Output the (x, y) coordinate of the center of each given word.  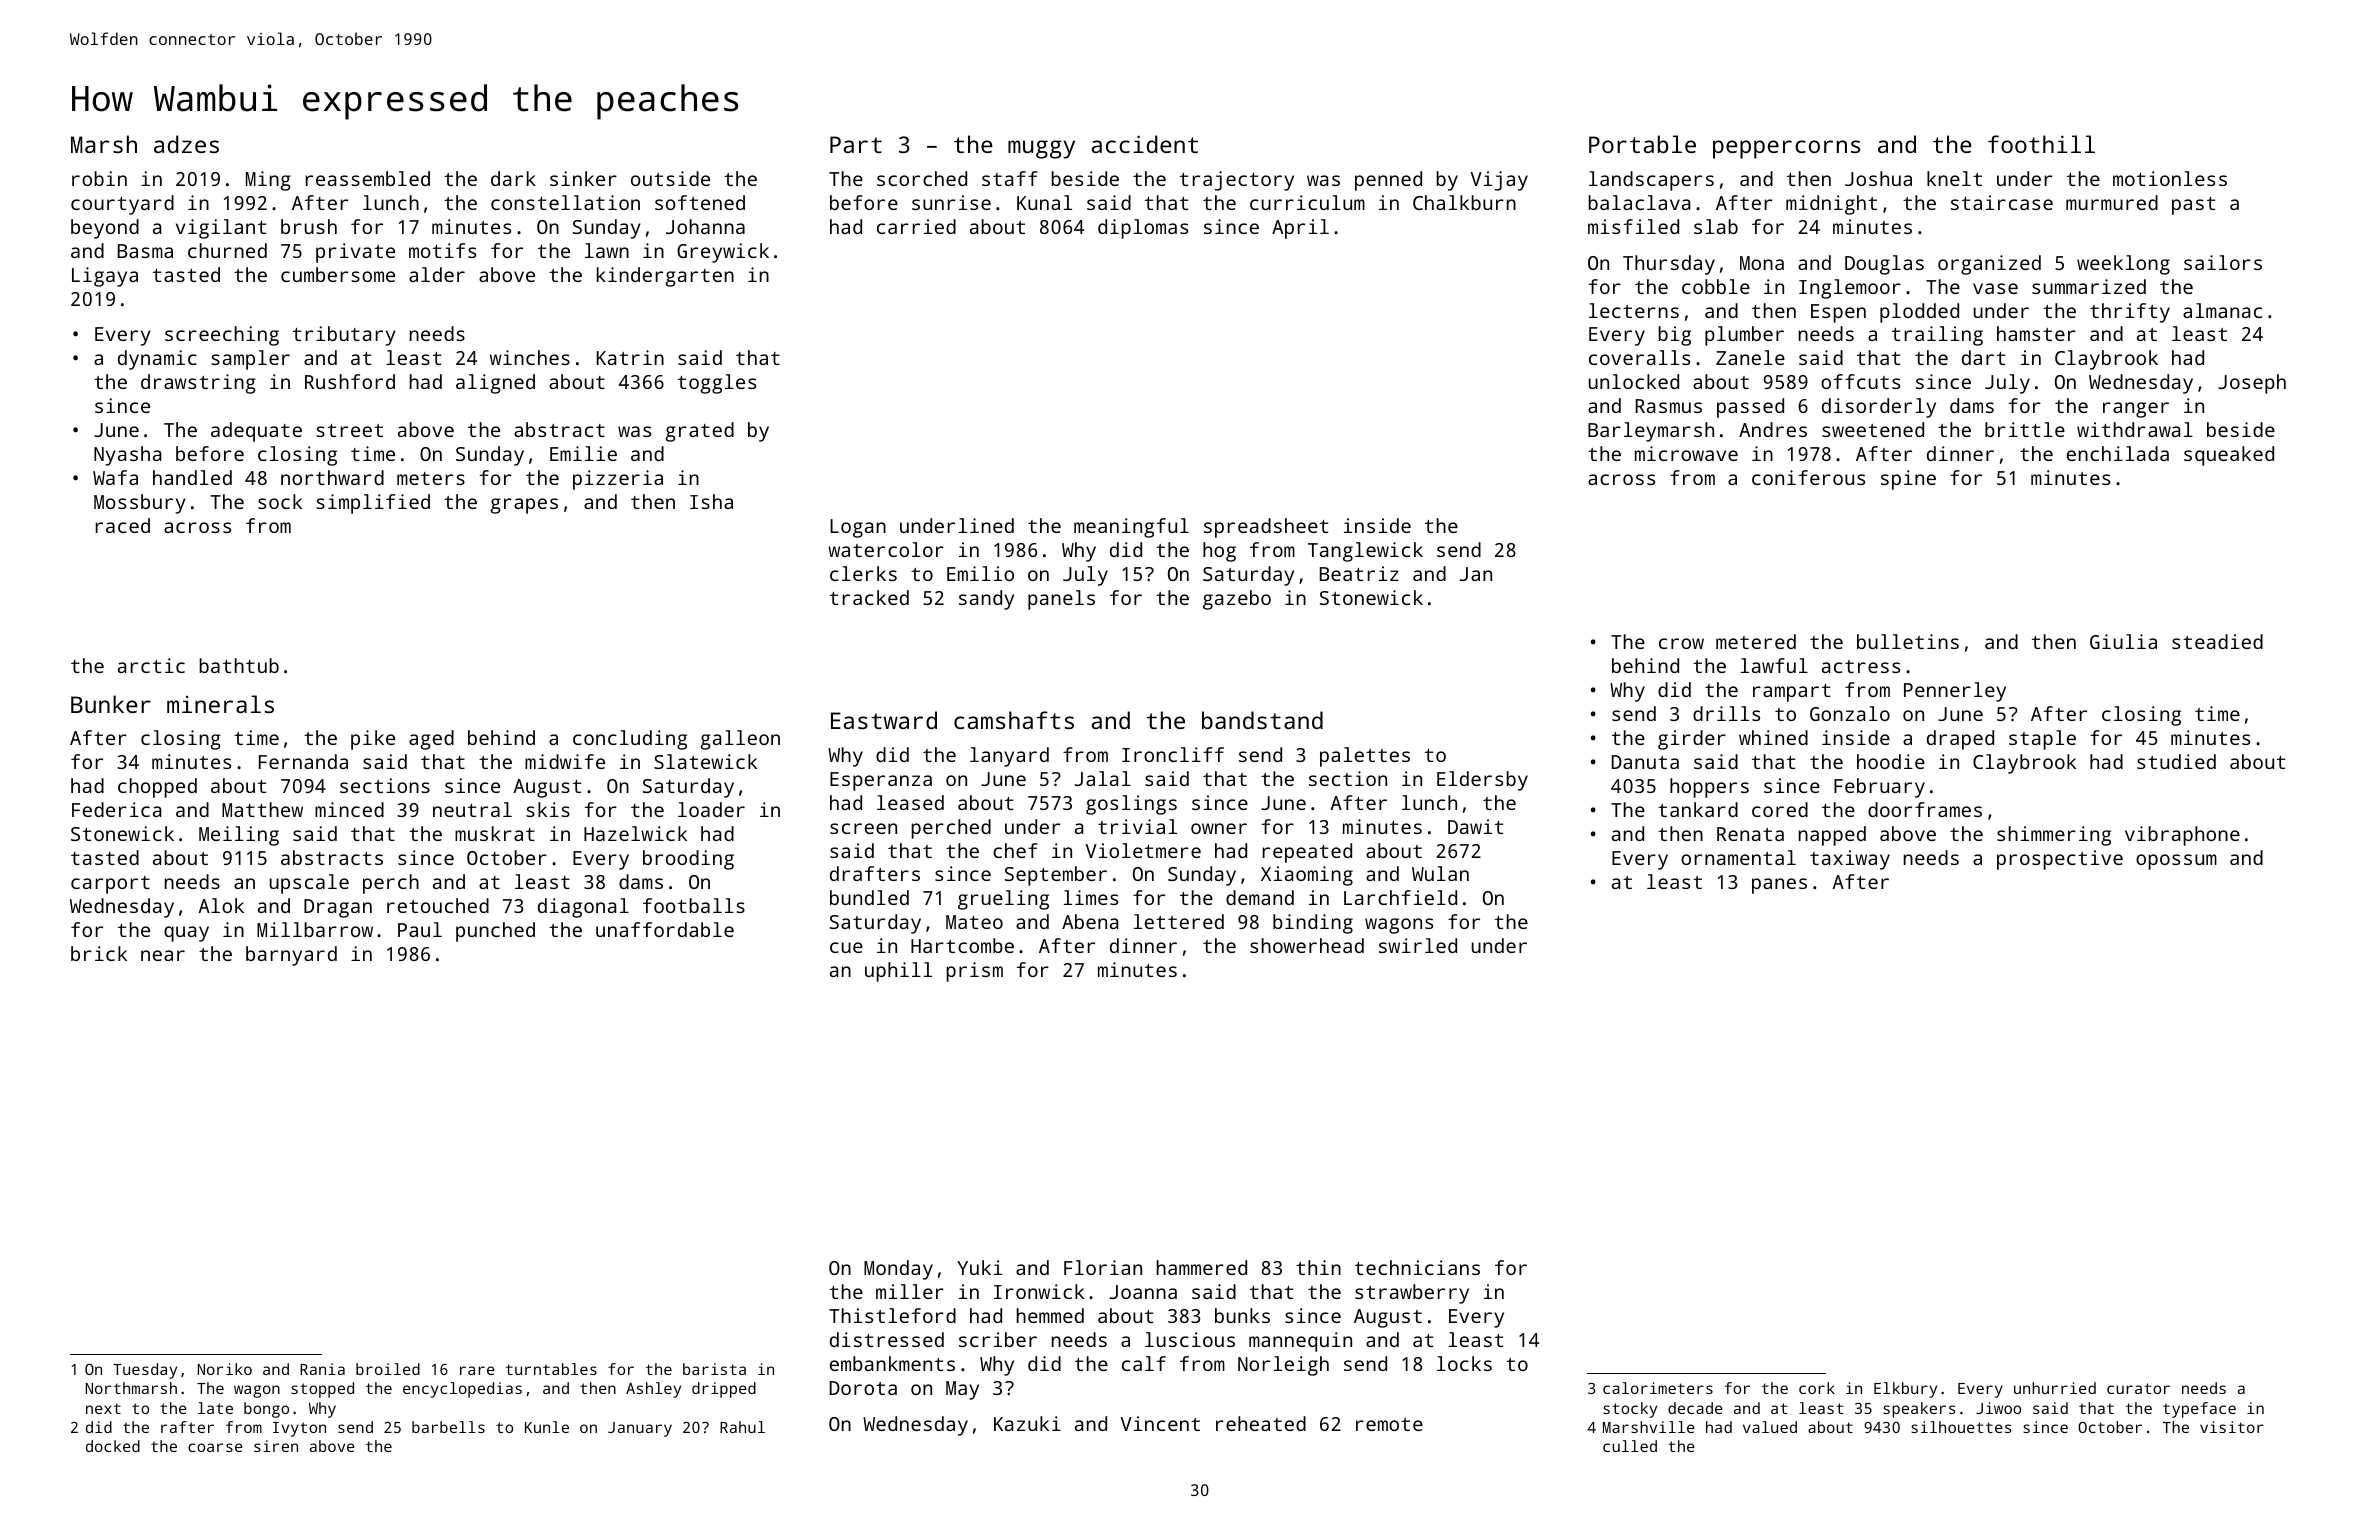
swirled (1418, 945)
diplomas (1143, 229)
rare (477, 1370)
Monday (898, 1270)
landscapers (1651, 181)
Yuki (979, 1267)
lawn (607, 250)
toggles (717, 384)
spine (1908, 480)
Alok (221, 905)
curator (2138, 1388)
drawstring (198, 384)
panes (1779, 886)
